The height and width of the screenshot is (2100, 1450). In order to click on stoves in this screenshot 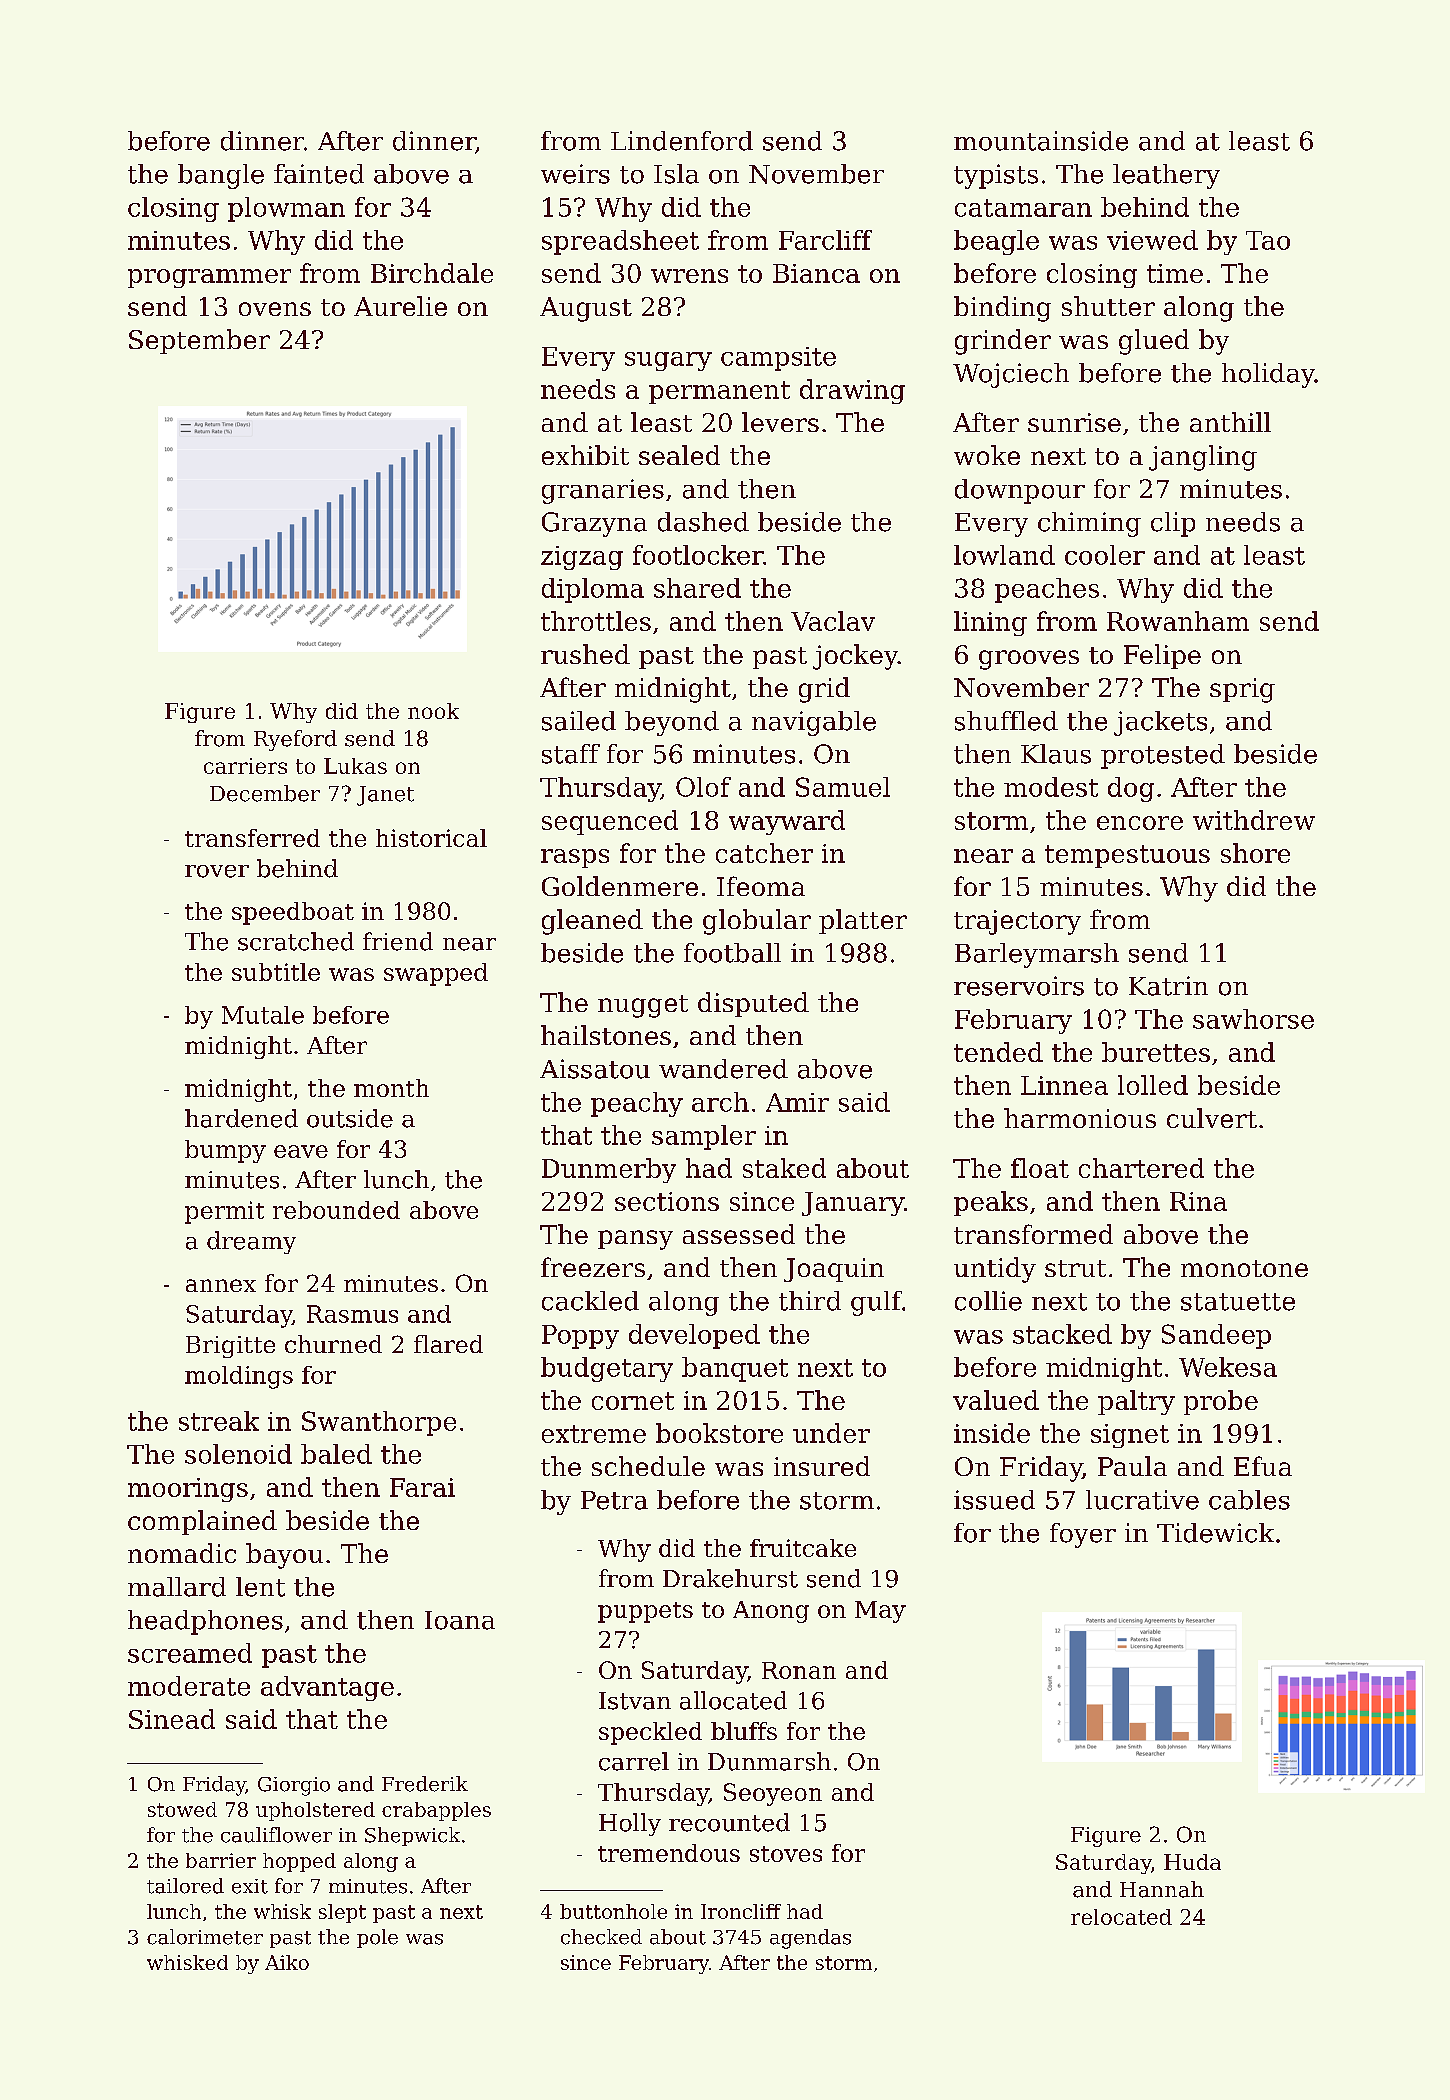, I will do `click(786, 1854)`.
